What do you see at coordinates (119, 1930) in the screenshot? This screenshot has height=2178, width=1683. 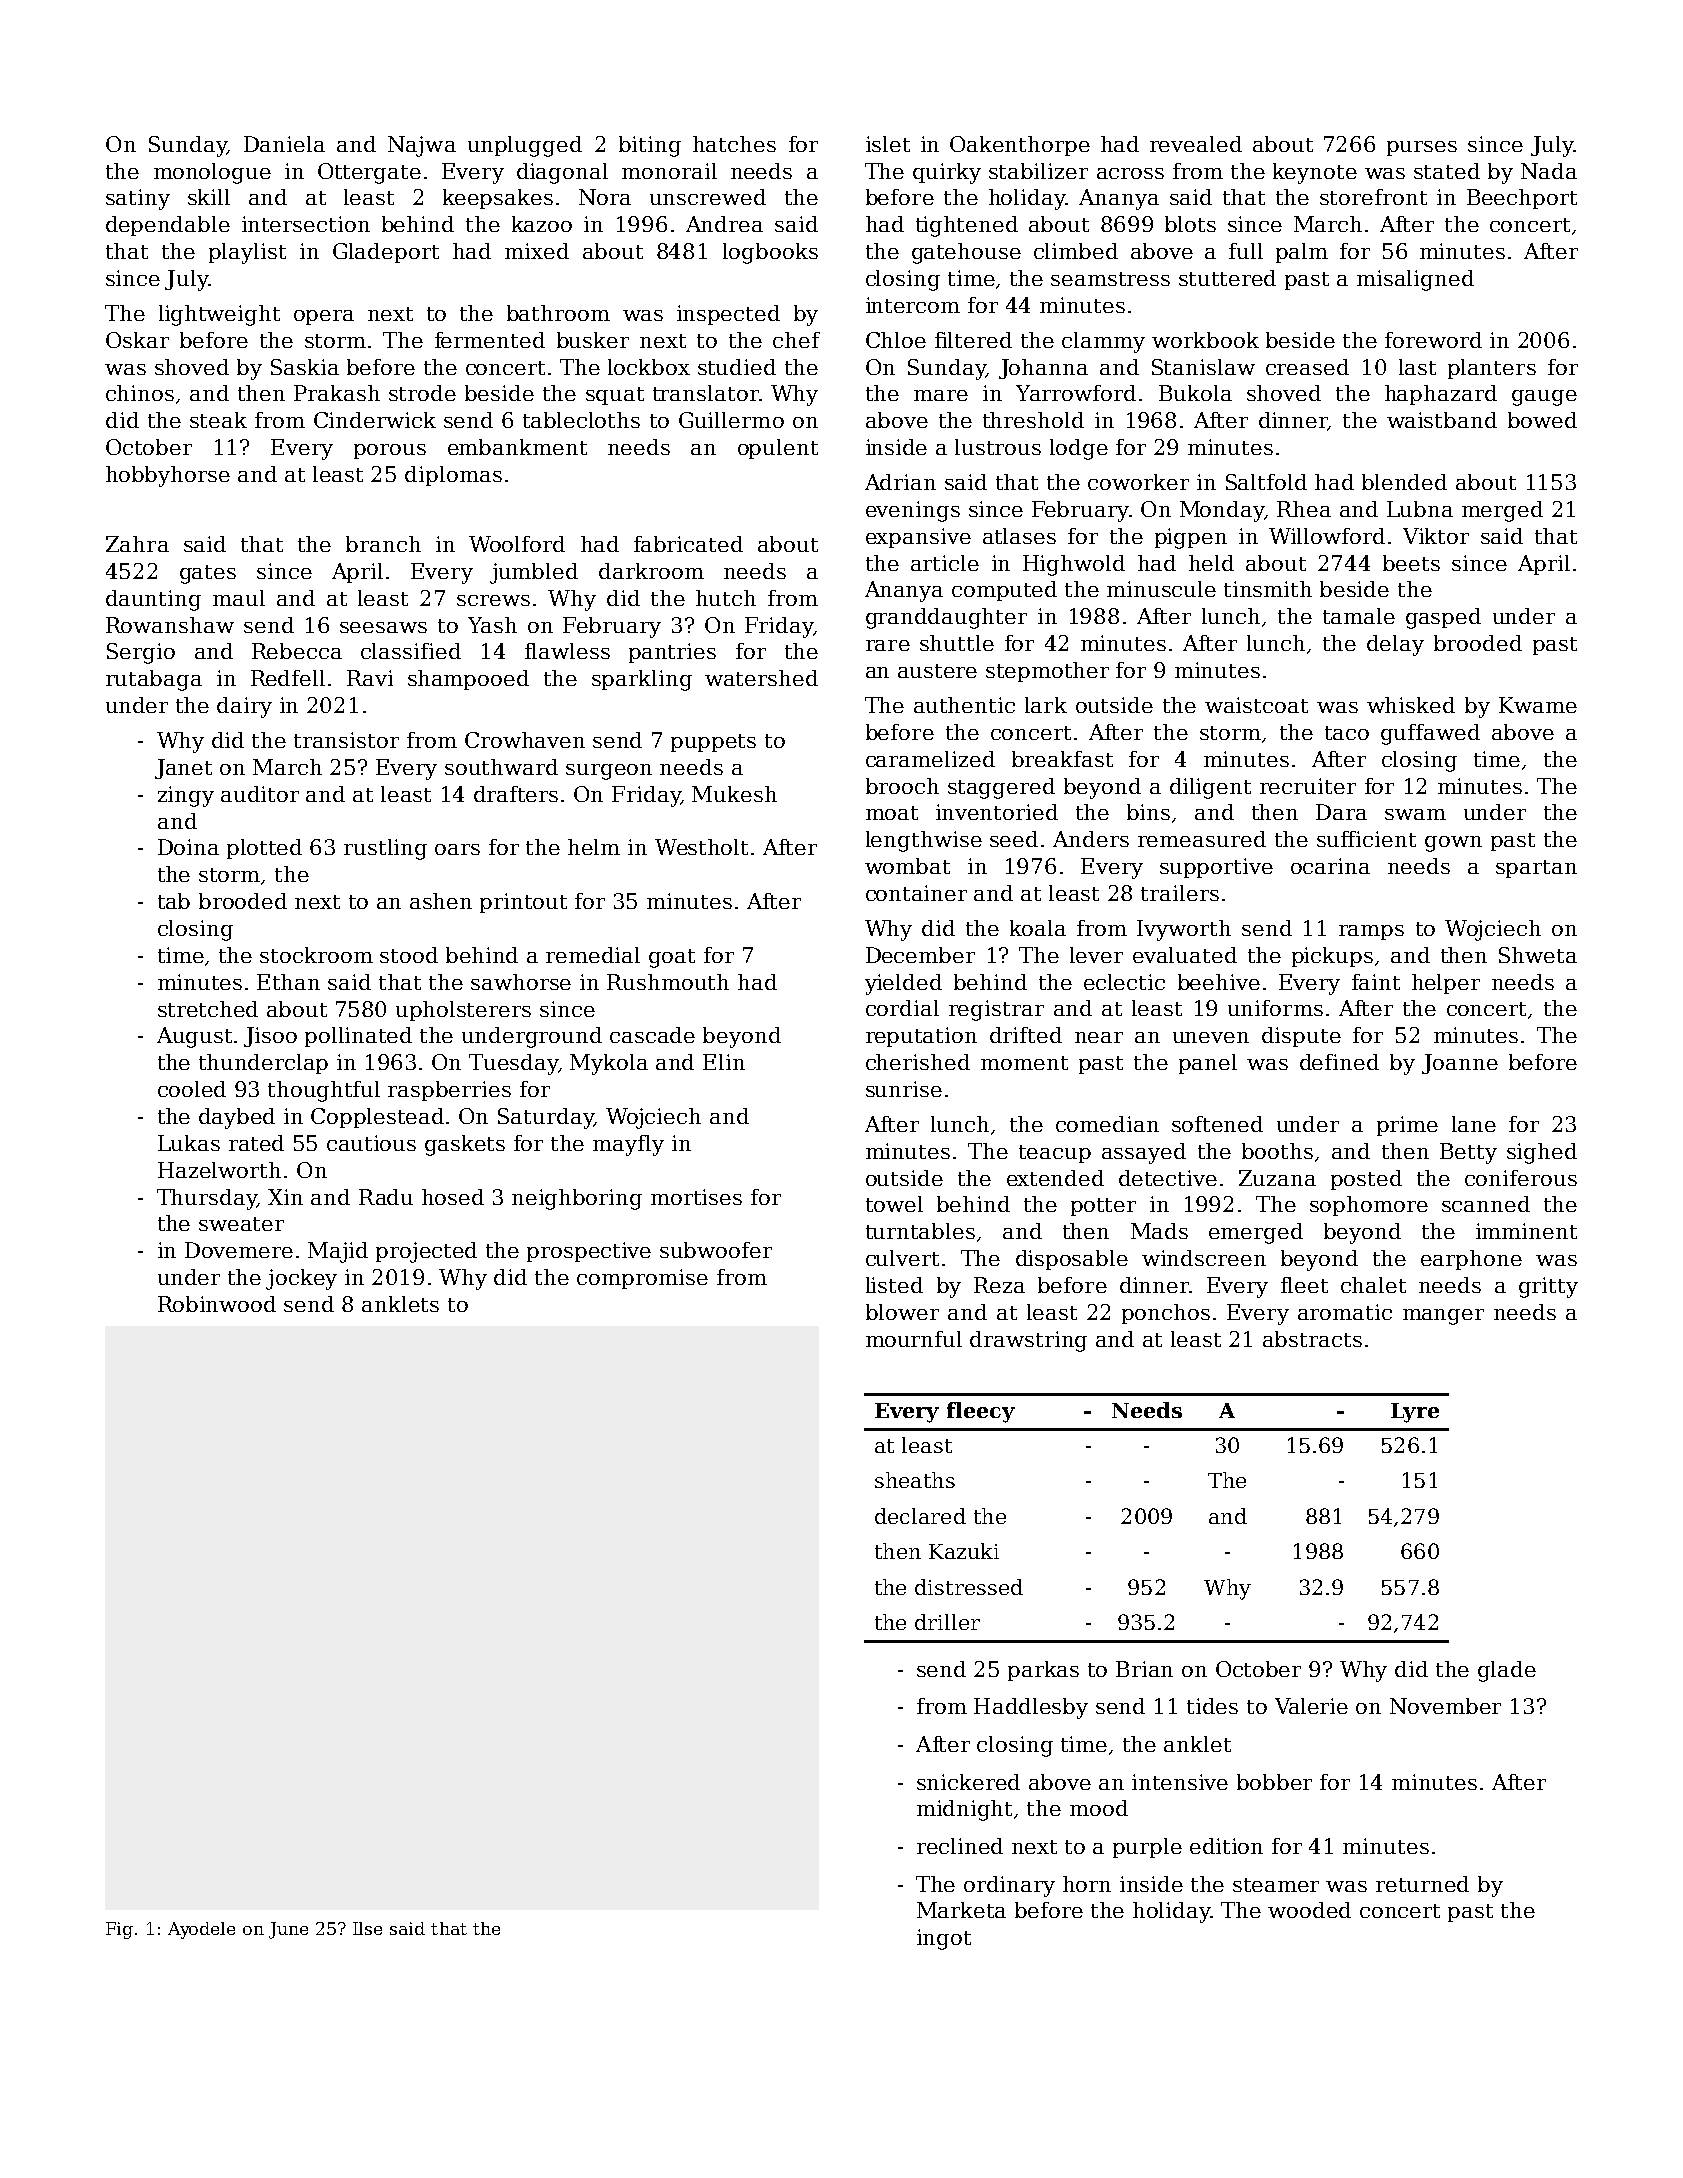 I see `Fig` at bounding box center [119, 1930].
